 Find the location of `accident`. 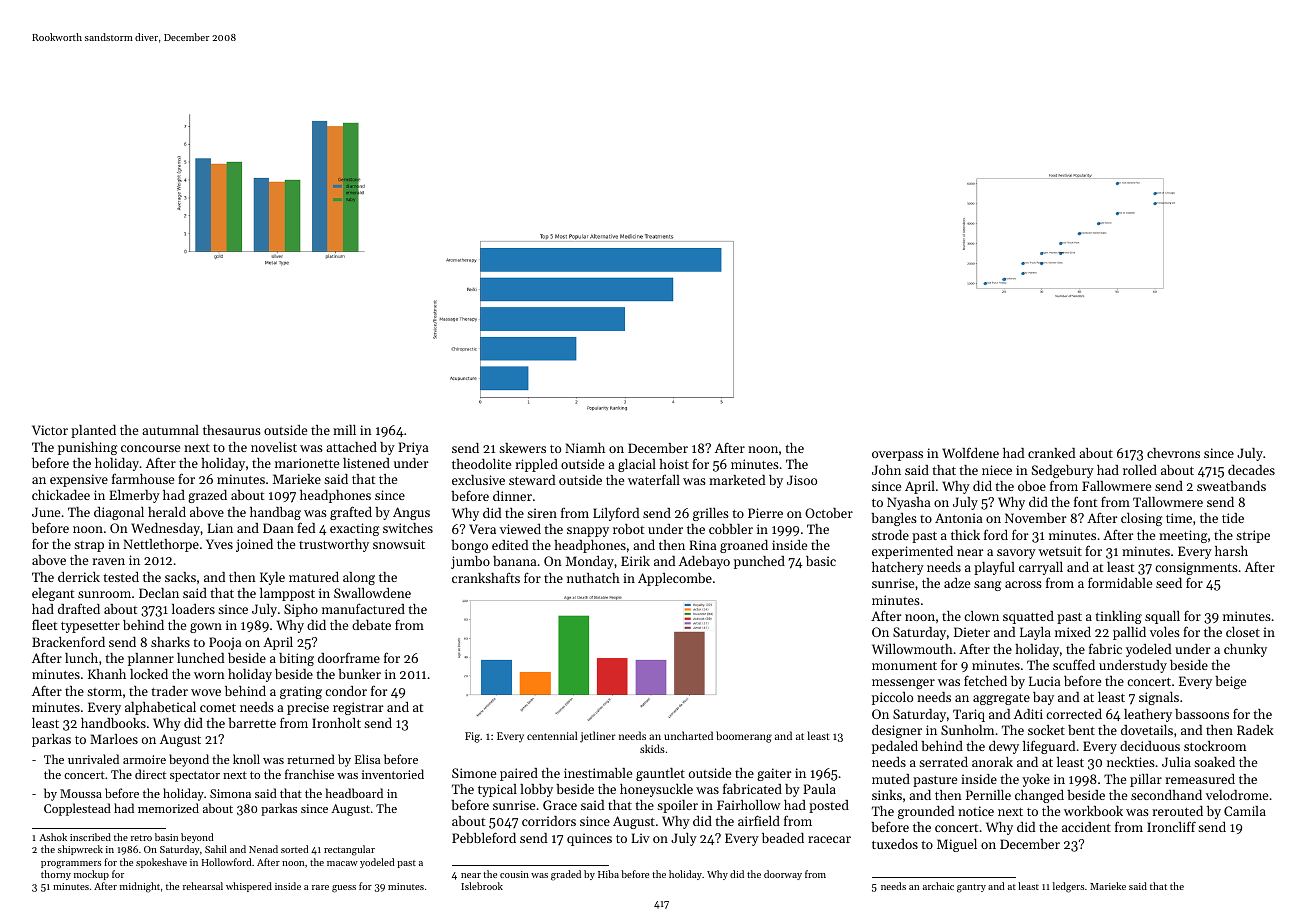

accident is located at coordinates (1086, 827).
